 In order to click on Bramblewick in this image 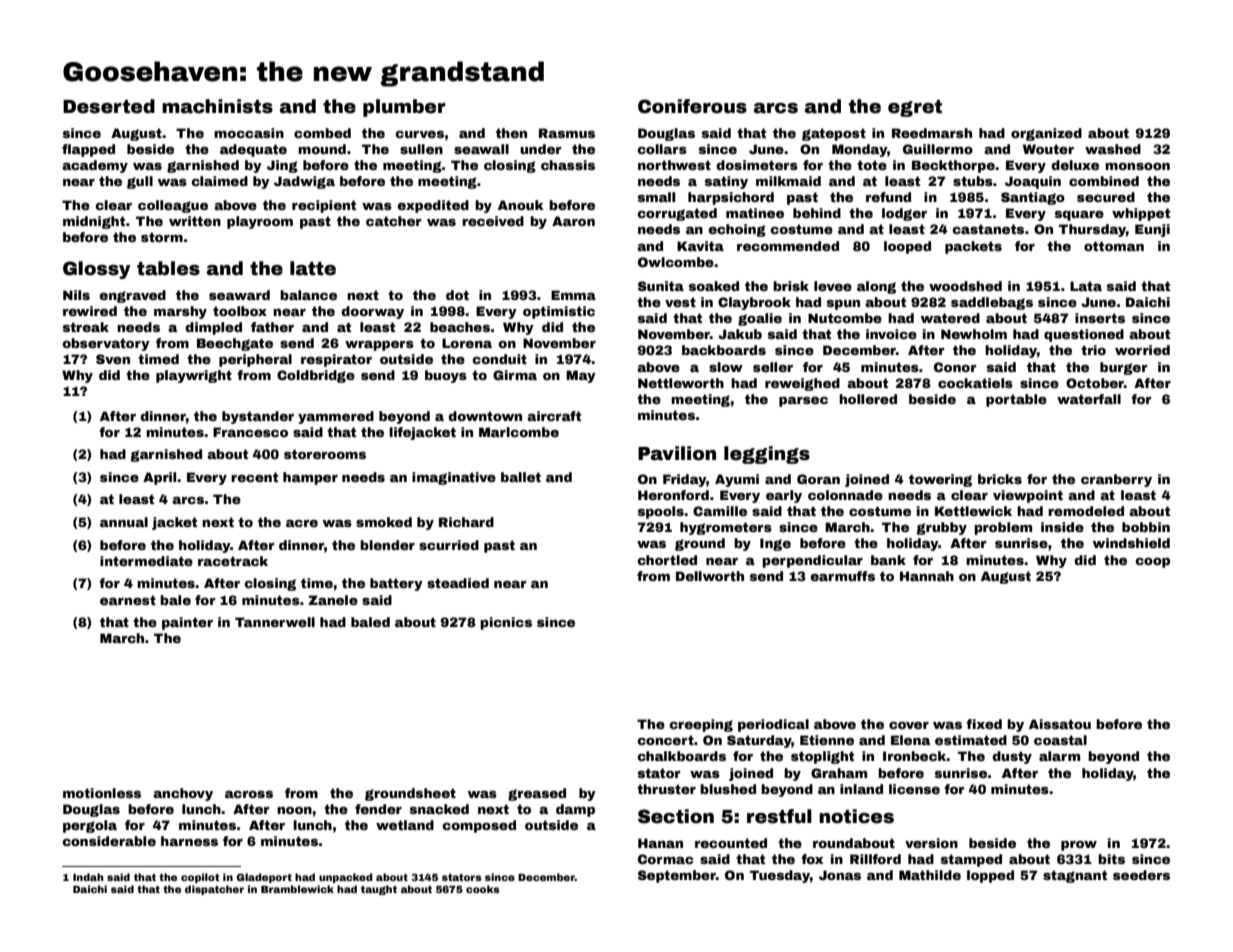, I will do `click(297, 889)`.
